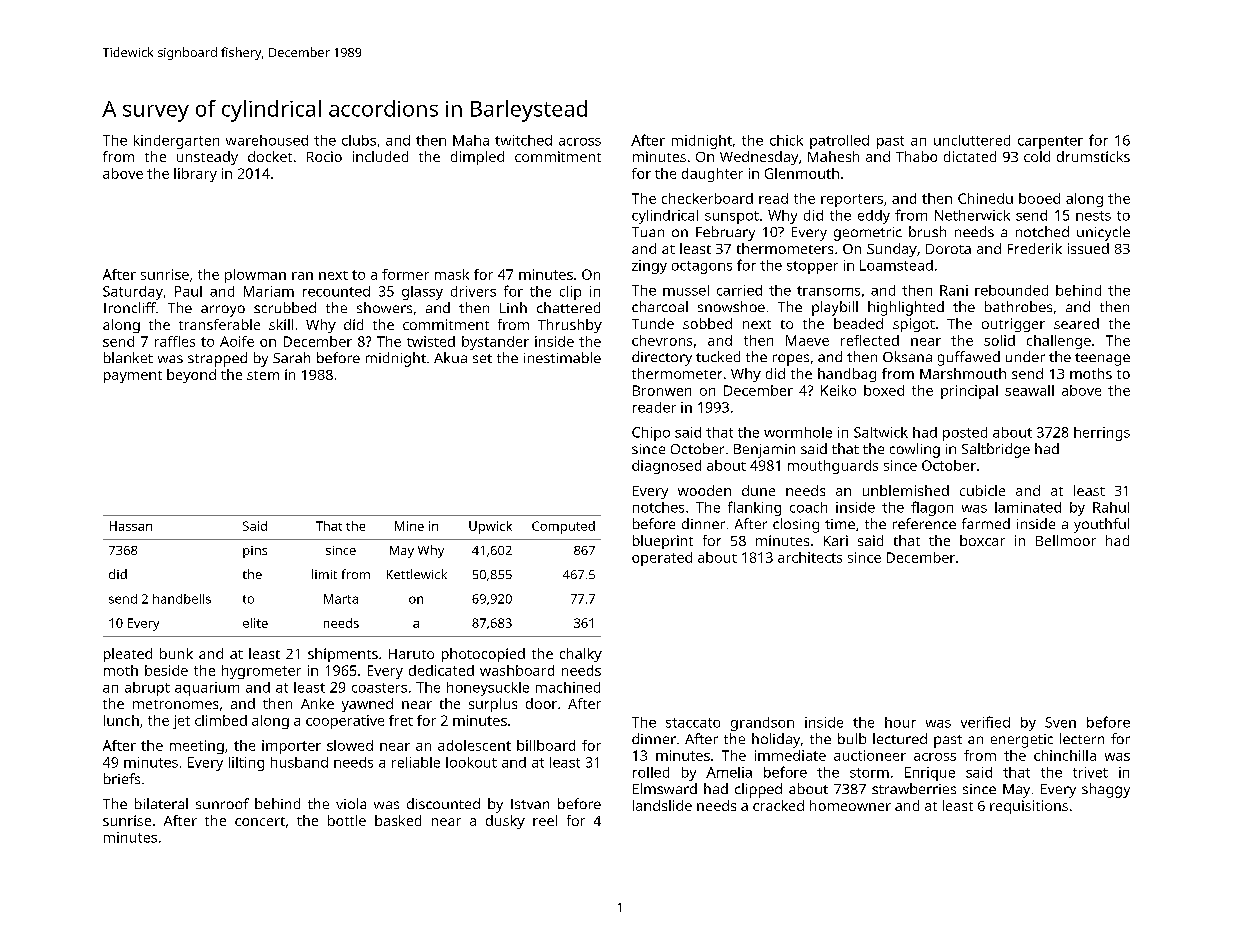 The image size is (1233, 952). Describe the element at coordinates (263, 375) in the image. I see `stem` at that location.
